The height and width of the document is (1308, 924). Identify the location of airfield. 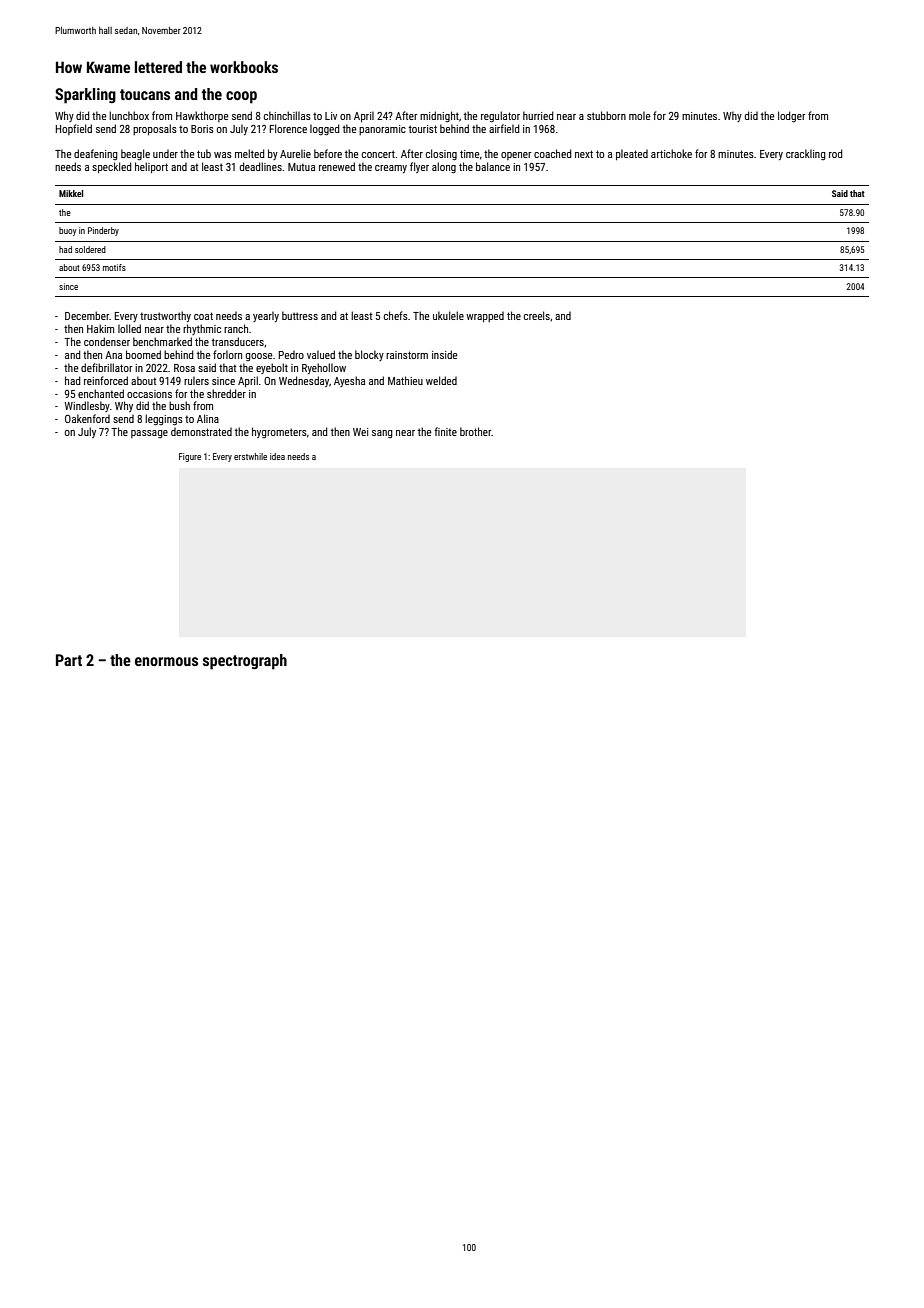
(504, 128).
